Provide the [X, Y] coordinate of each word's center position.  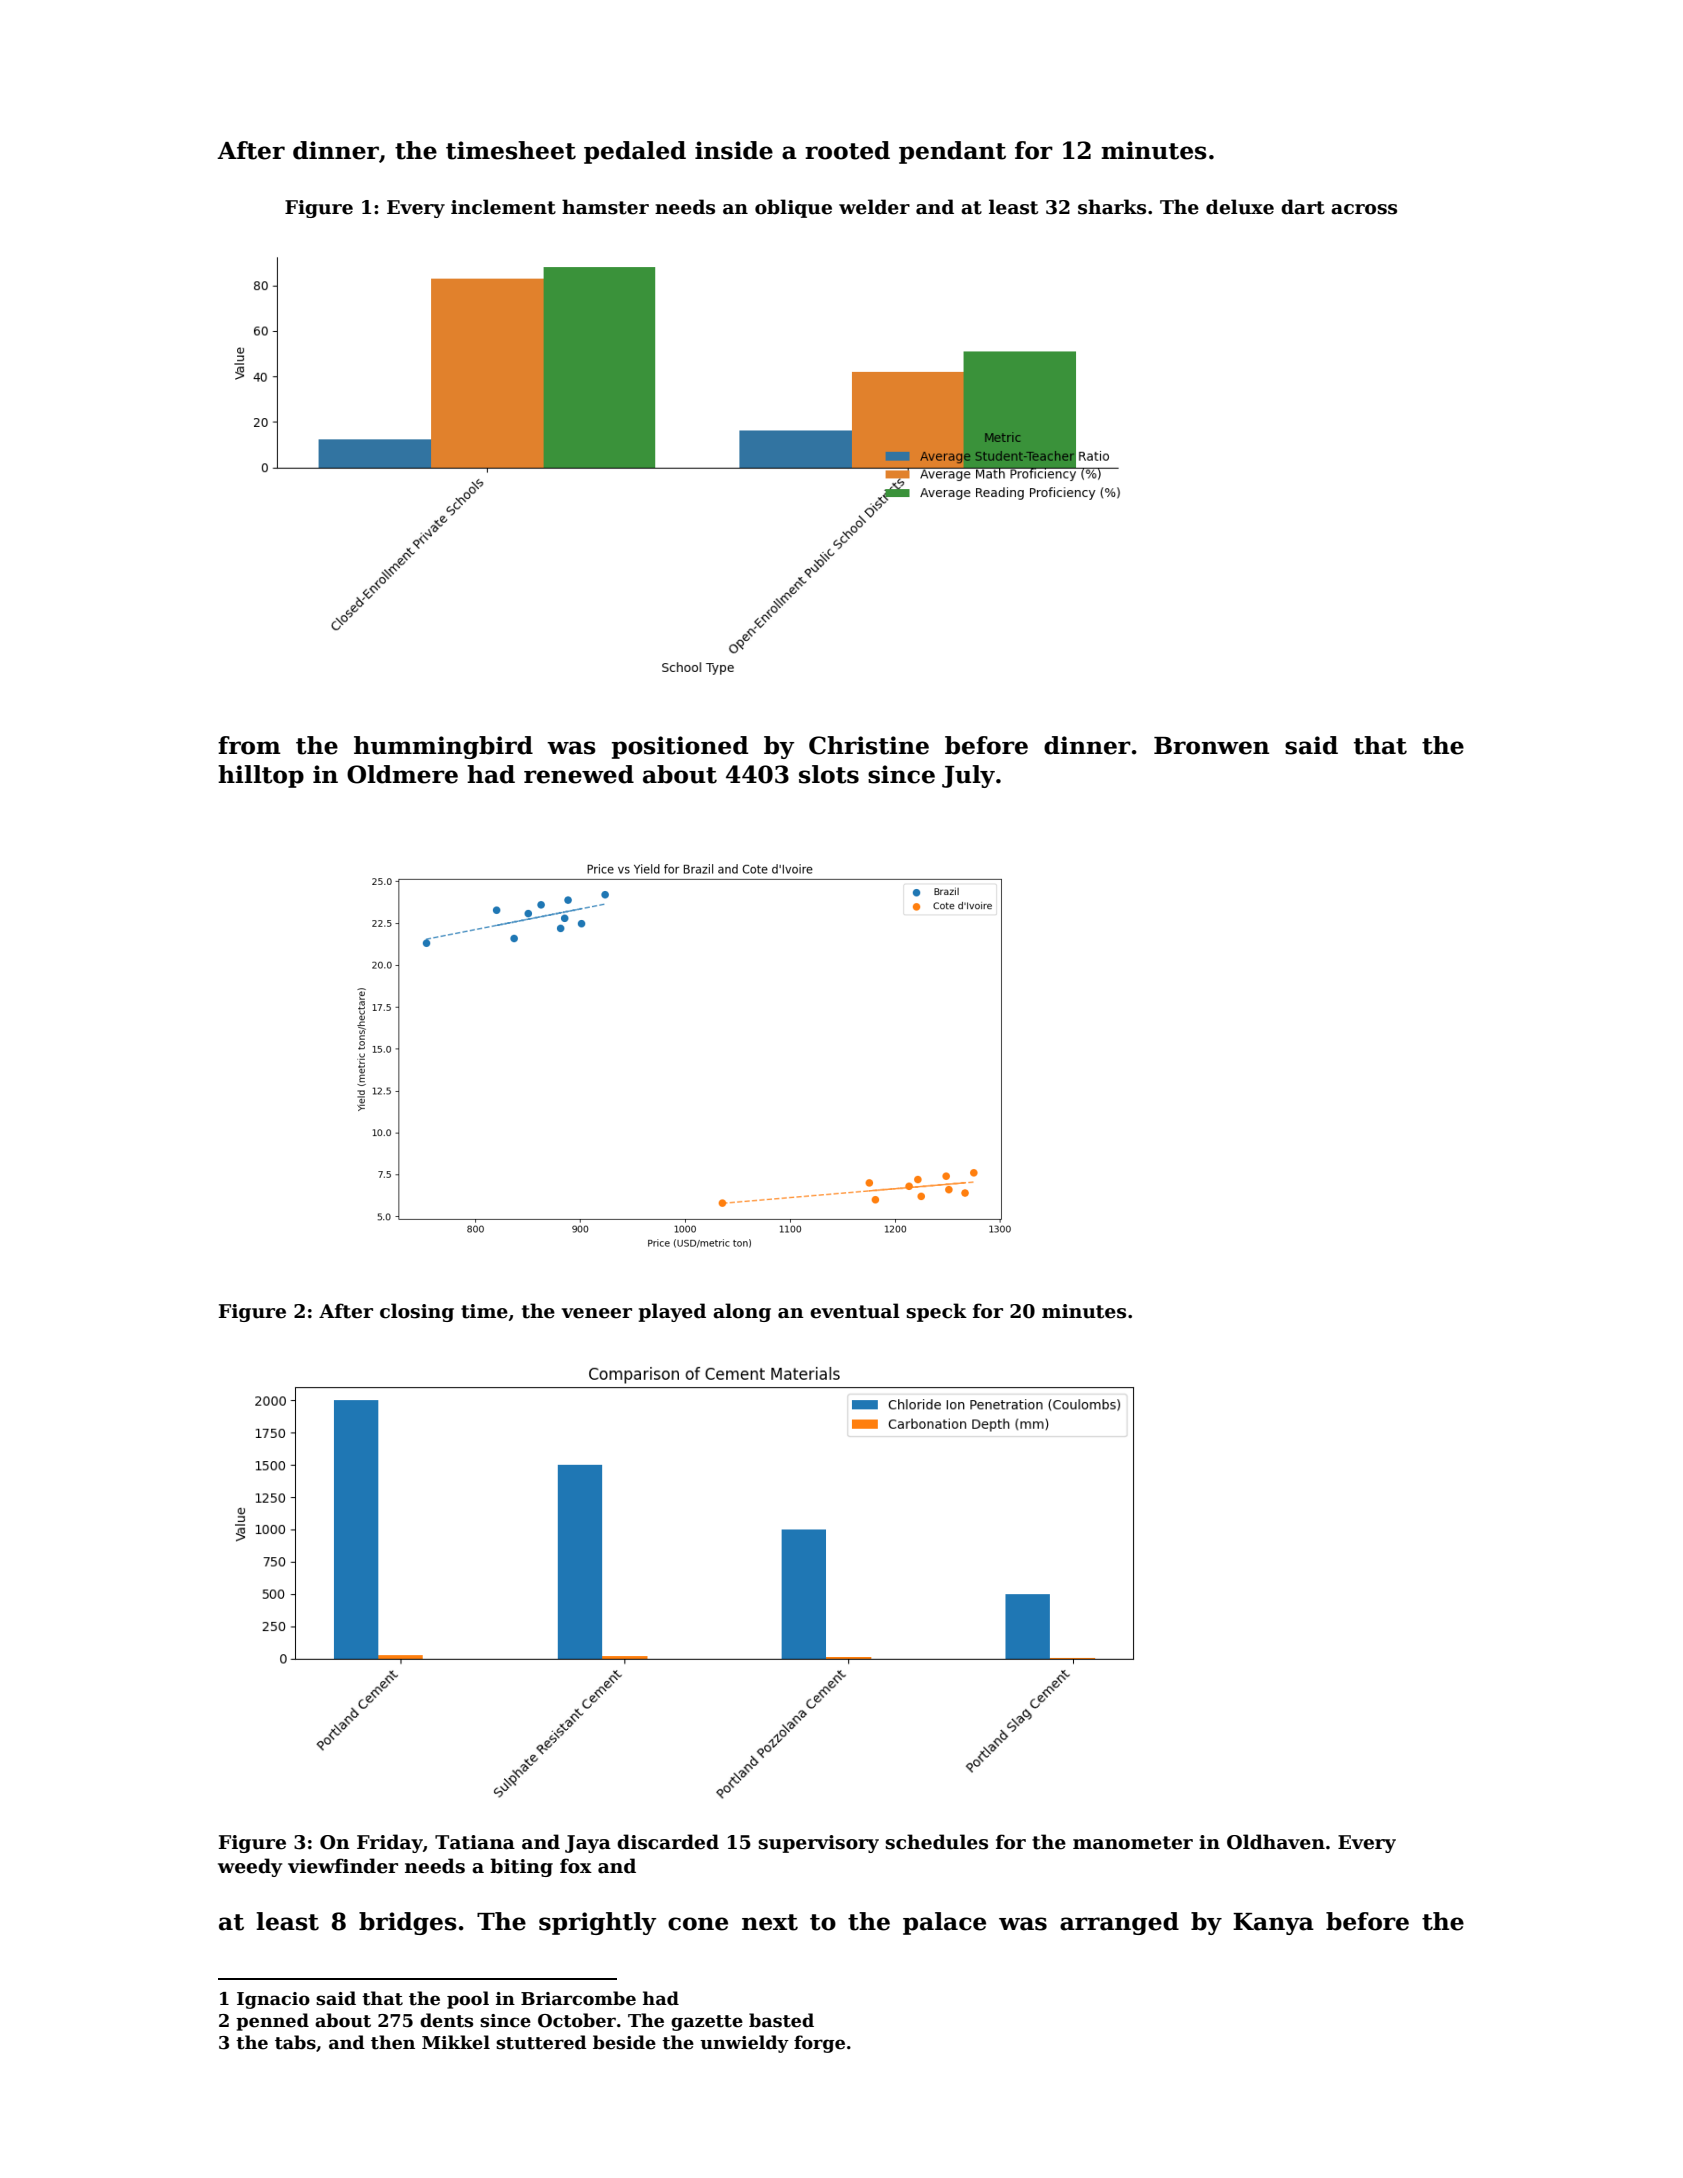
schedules [936, 1842]
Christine [869, 745]
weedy [250, 1867]
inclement [503, 207]
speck [936, 1312]
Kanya [1273, 1924]
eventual [855, 1311]
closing [417, 1312]
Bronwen [1211, 746]
